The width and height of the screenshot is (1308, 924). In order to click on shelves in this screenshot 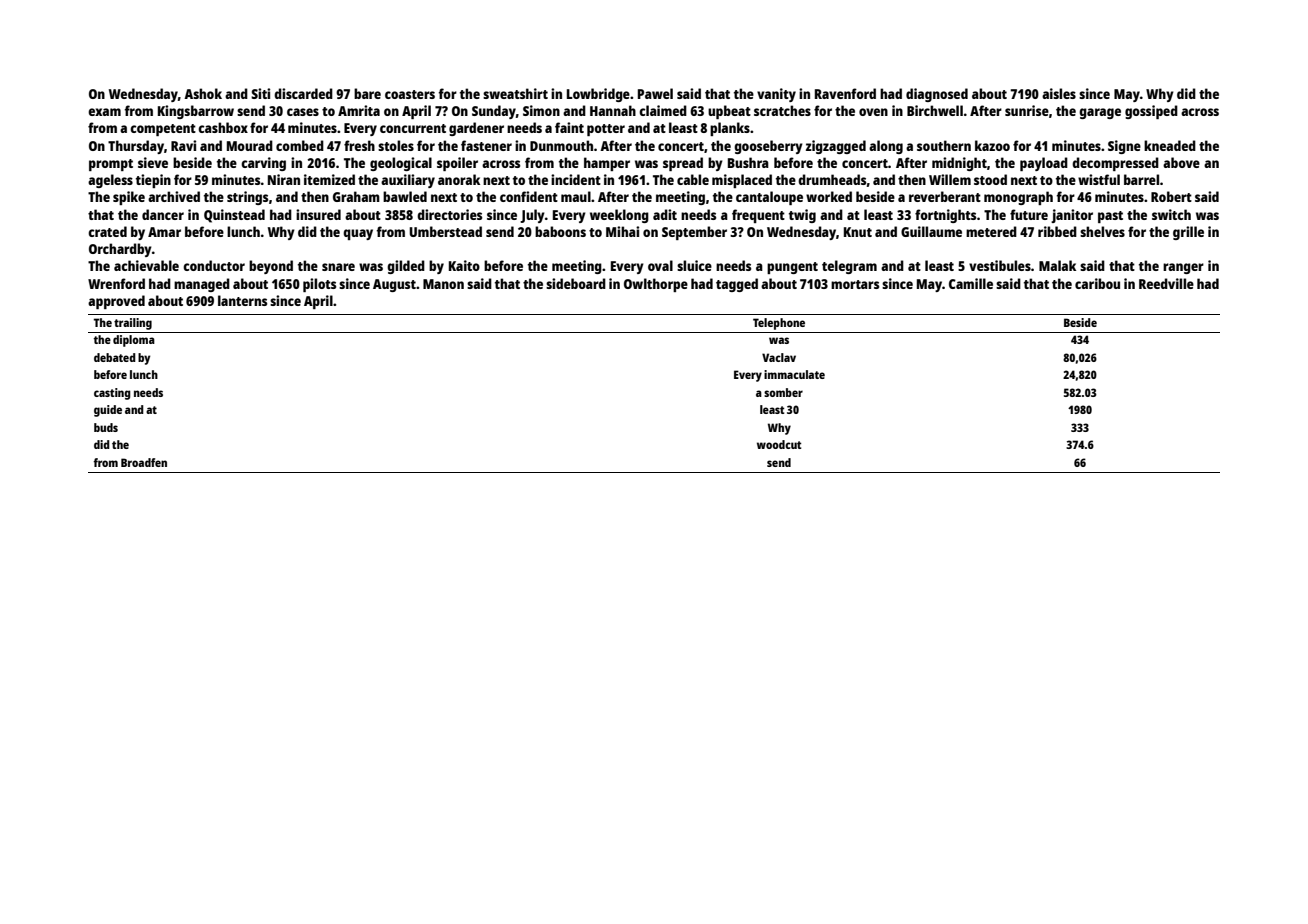, I will do `click(1102, 231)`.
